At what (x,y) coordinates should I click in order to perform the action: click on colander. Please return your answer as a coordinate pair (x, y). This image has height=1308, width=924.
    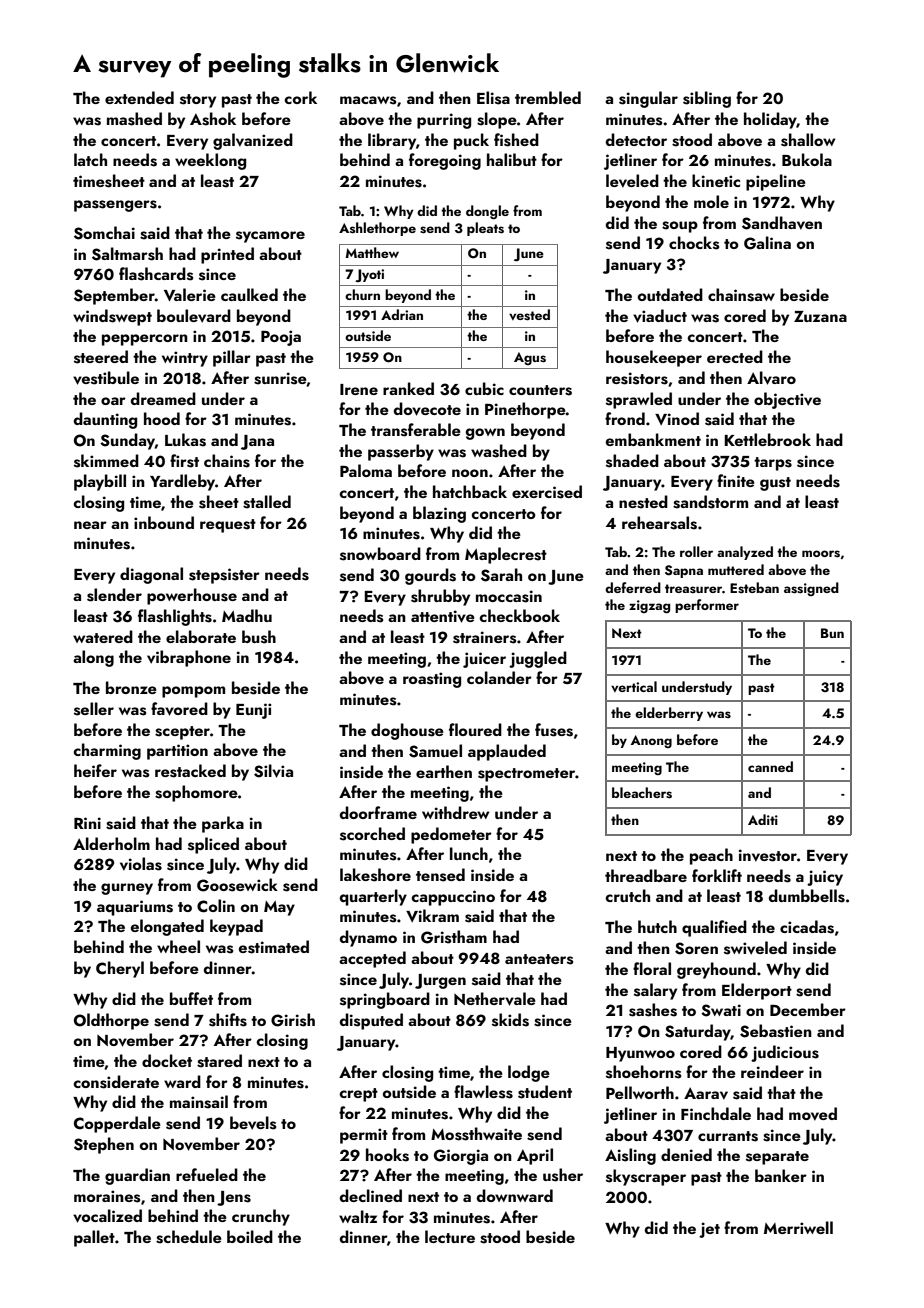
    Looking at the image, I should click on (499, 677).
